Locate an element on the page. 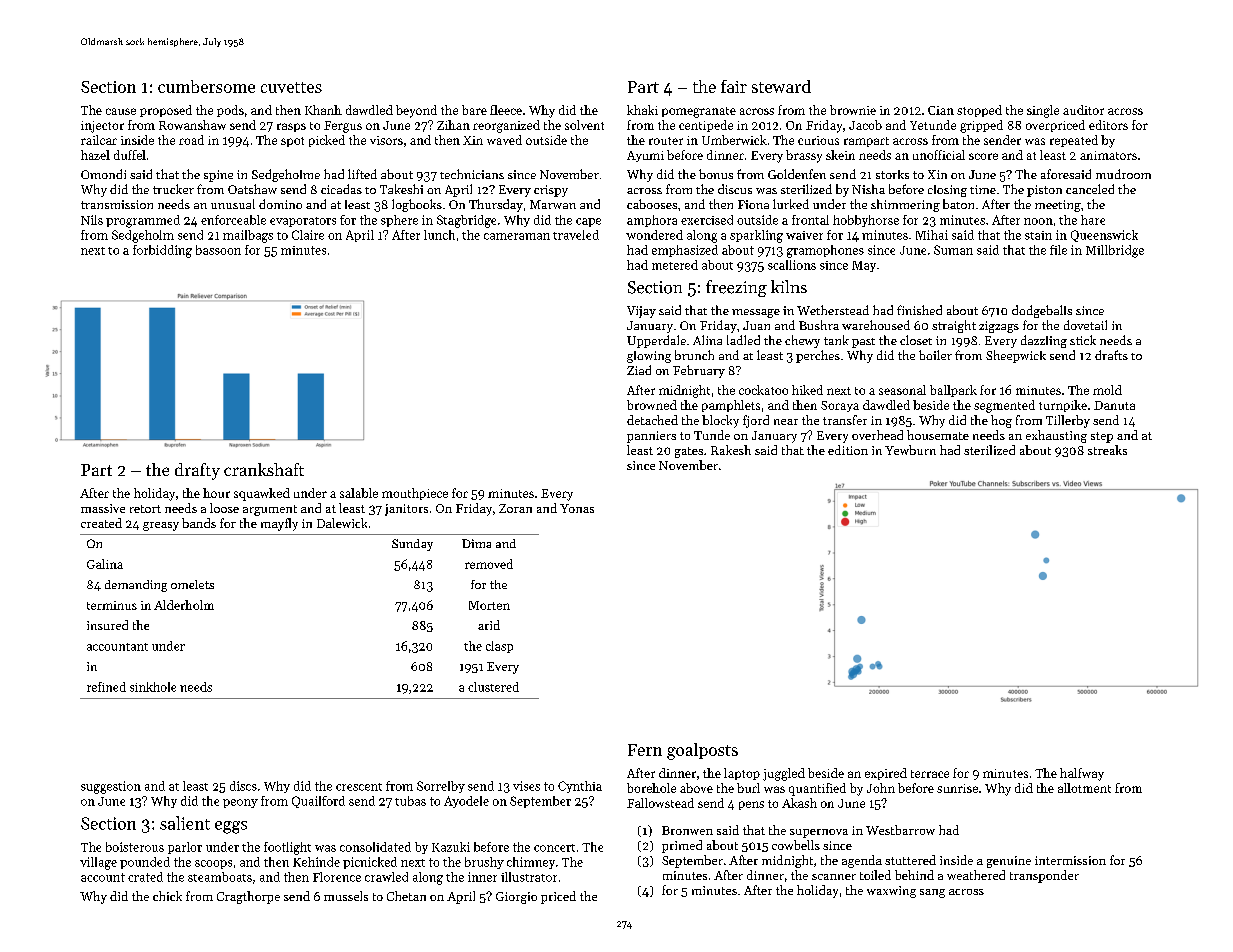 The height and width of the document is (952, 1233). fair is located at coordinates (734, 86).
